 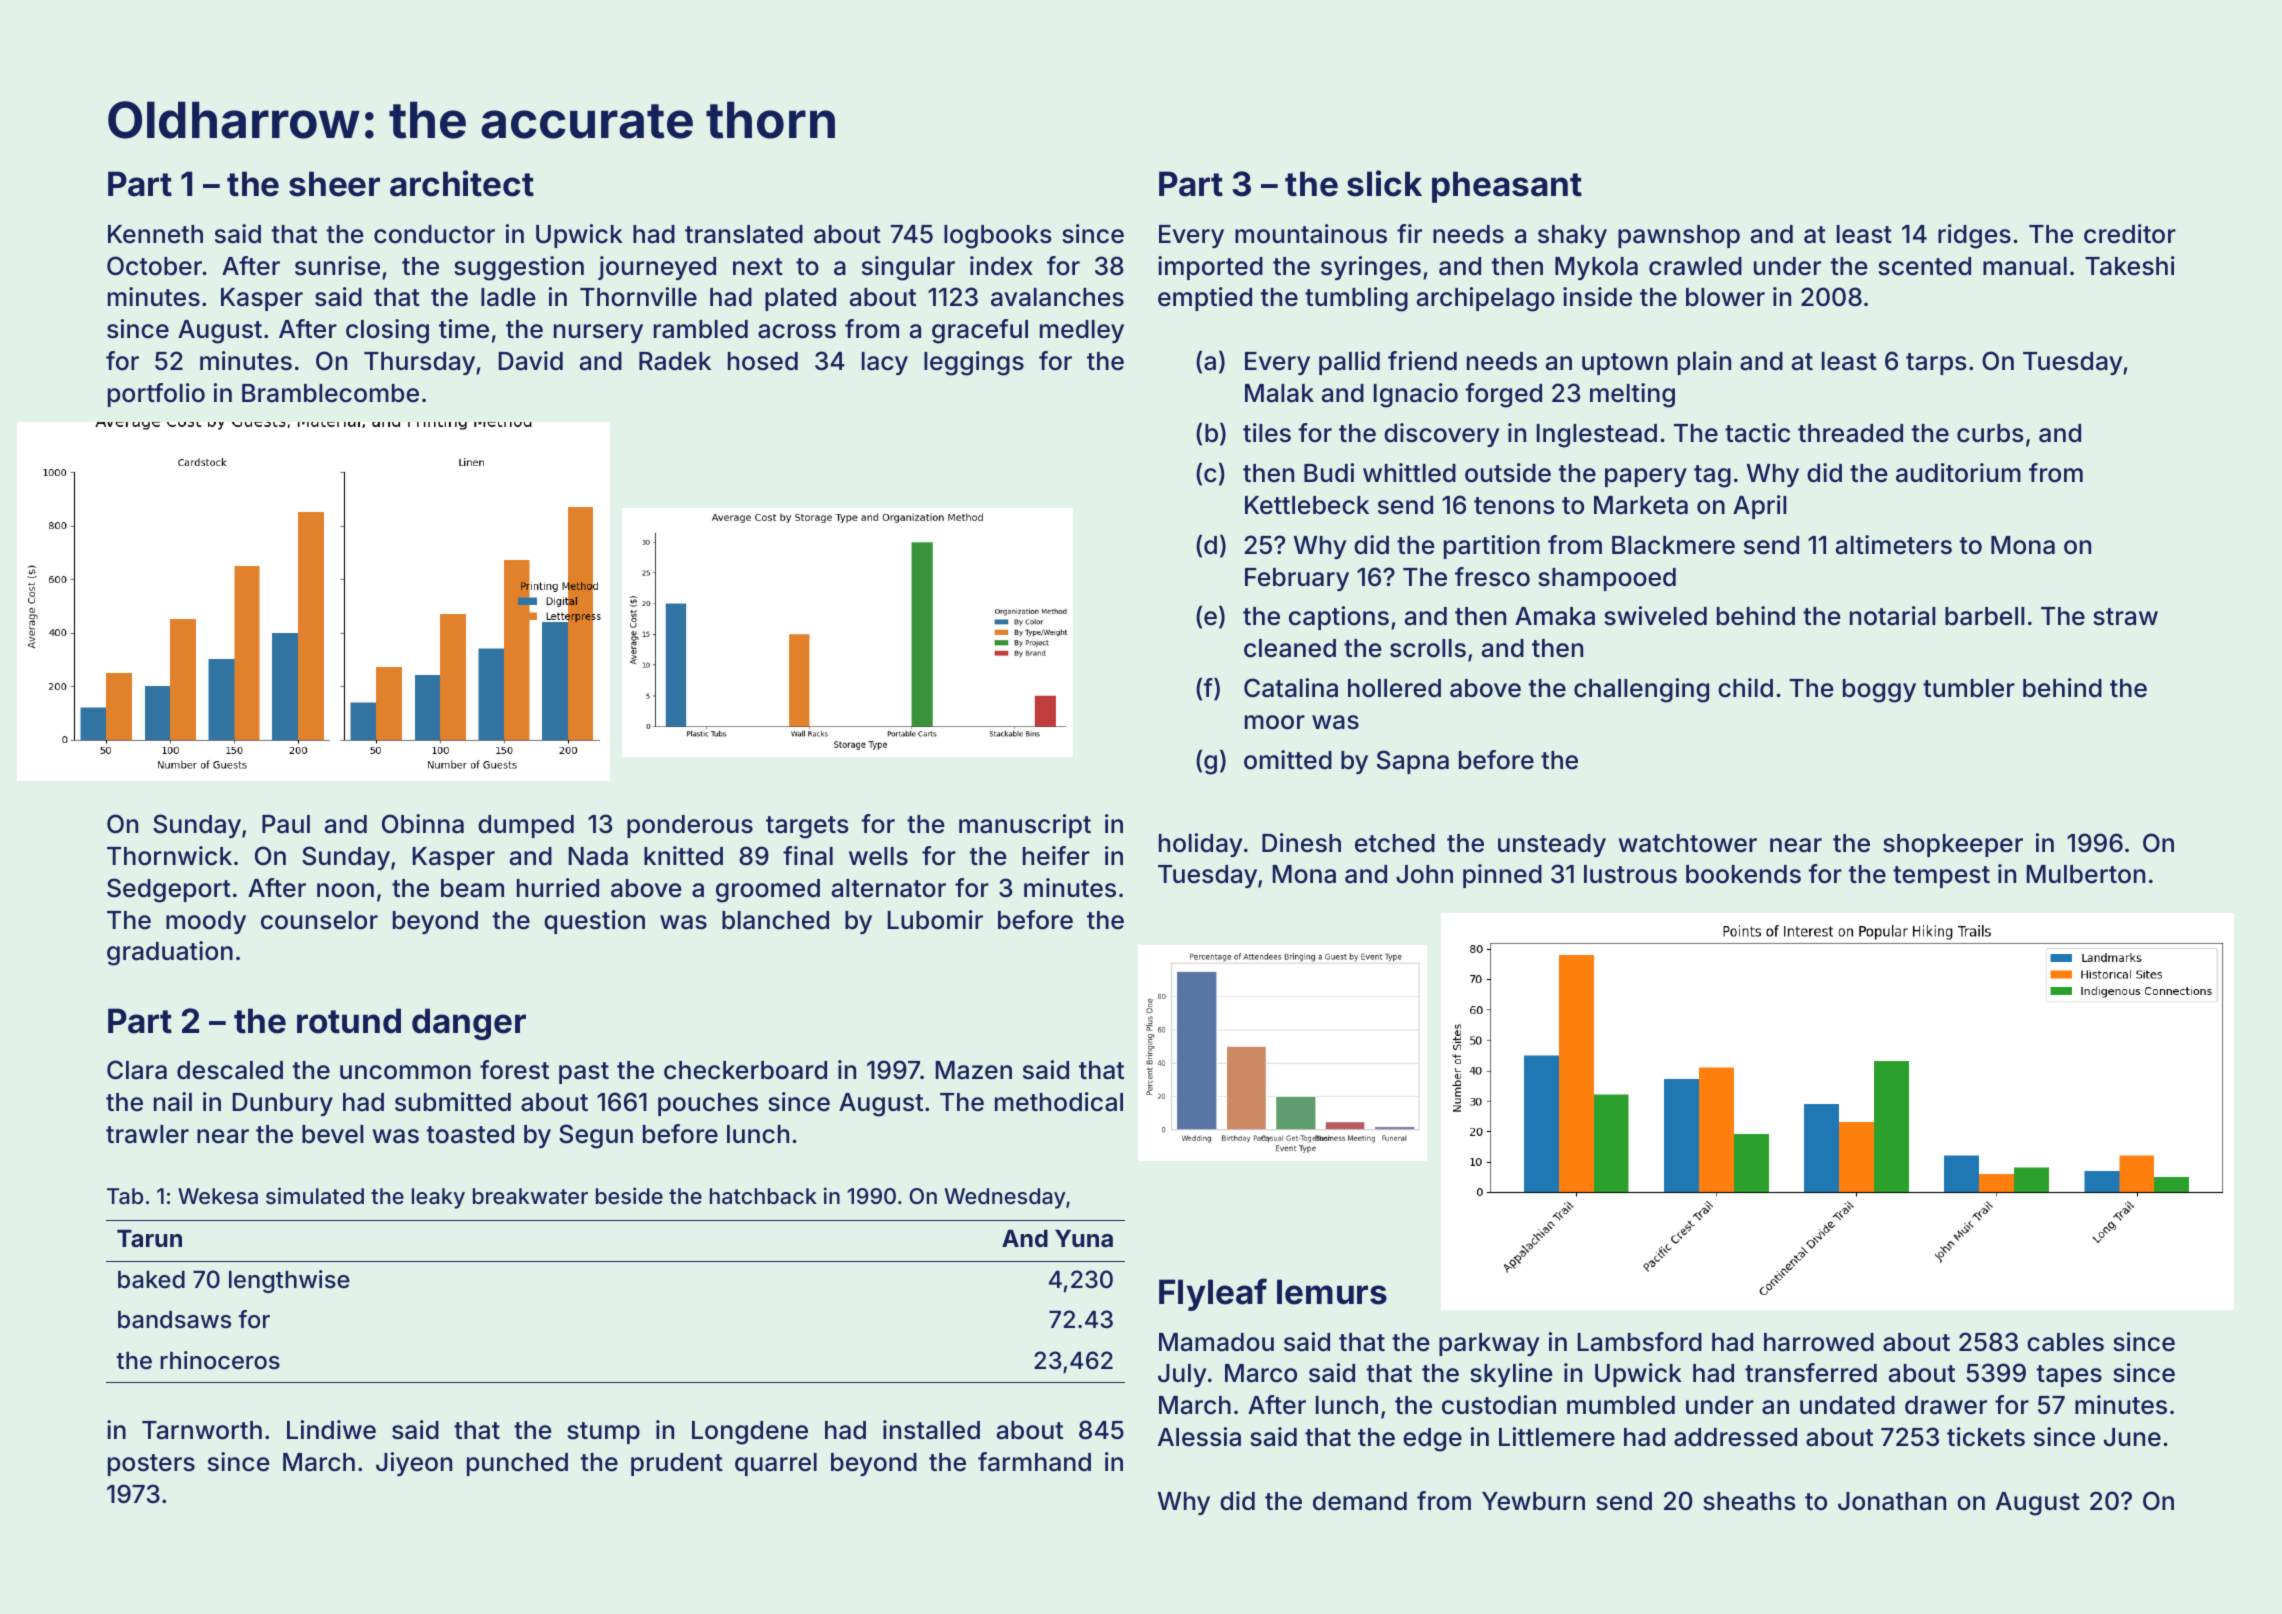 What do you see at coordinates (414, 1464) in the screenshot?
I see `Jiyeon` at bounding box center [414, 1464].
